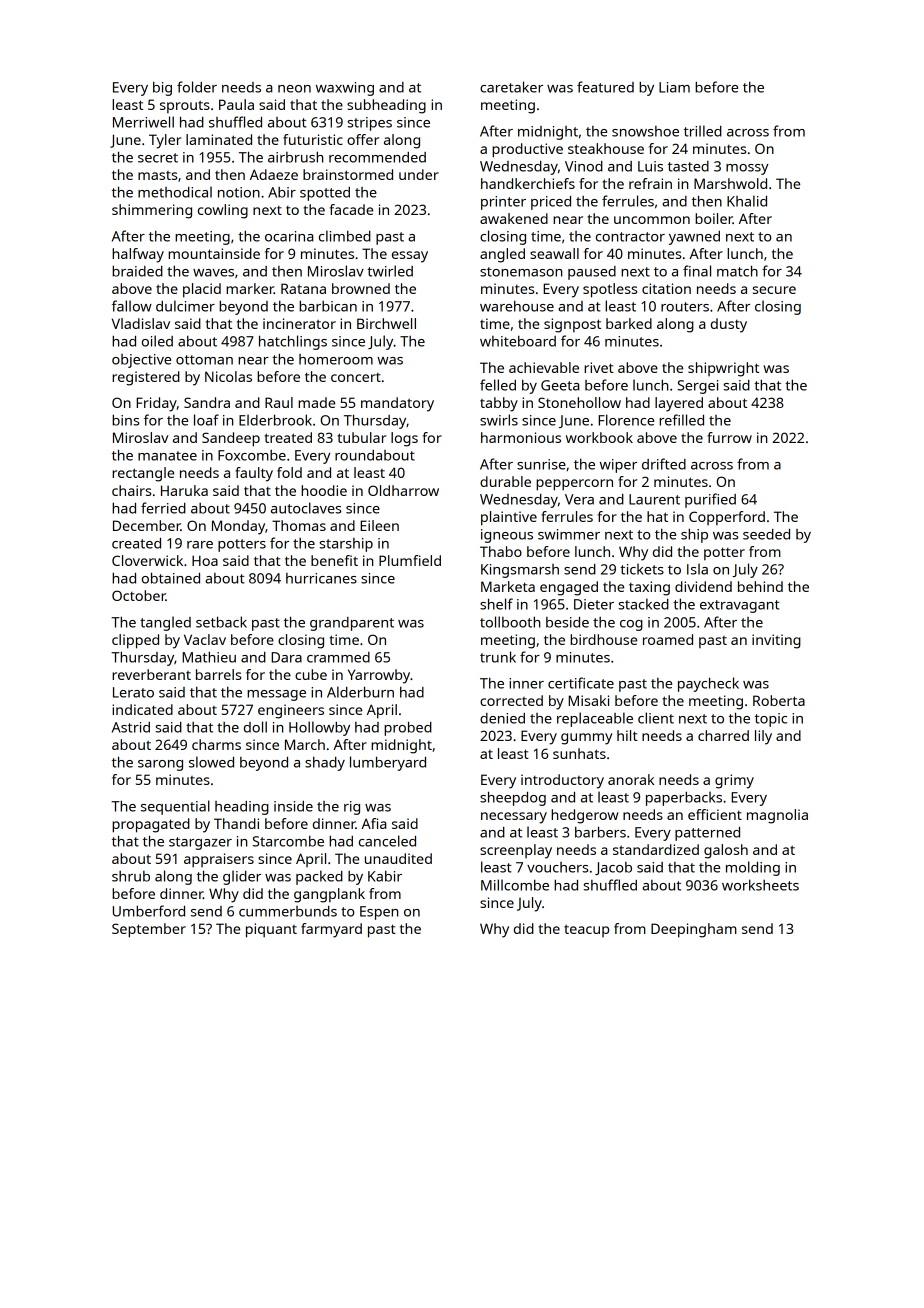 The image size is (924, 1308). What do you see at coordinates (135, 641) in the image?
I see `clipped` at bounding box center [135, 641].
